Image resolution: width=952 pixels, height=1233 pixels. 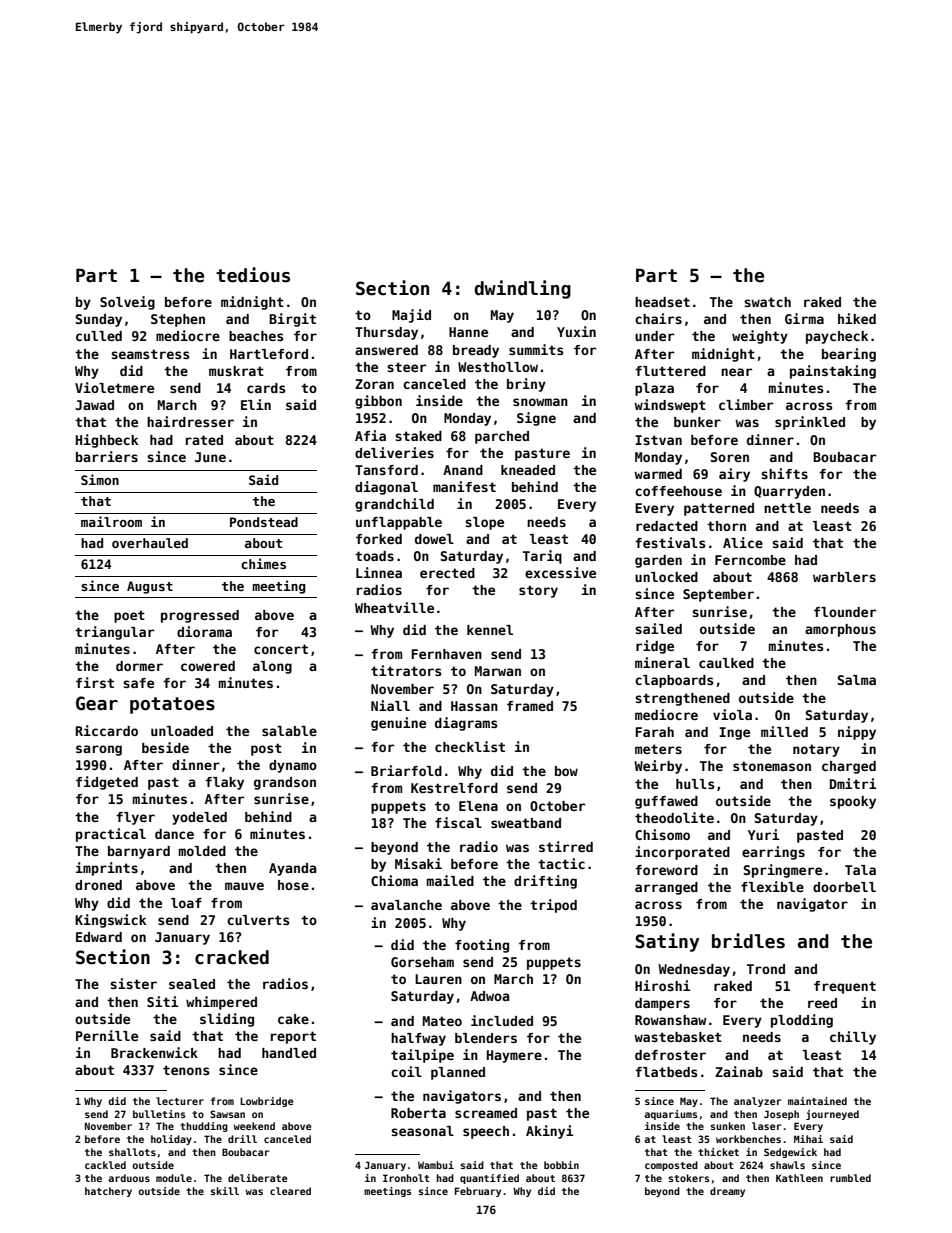 I want to click on frequent, so click(x=845, y=987).
